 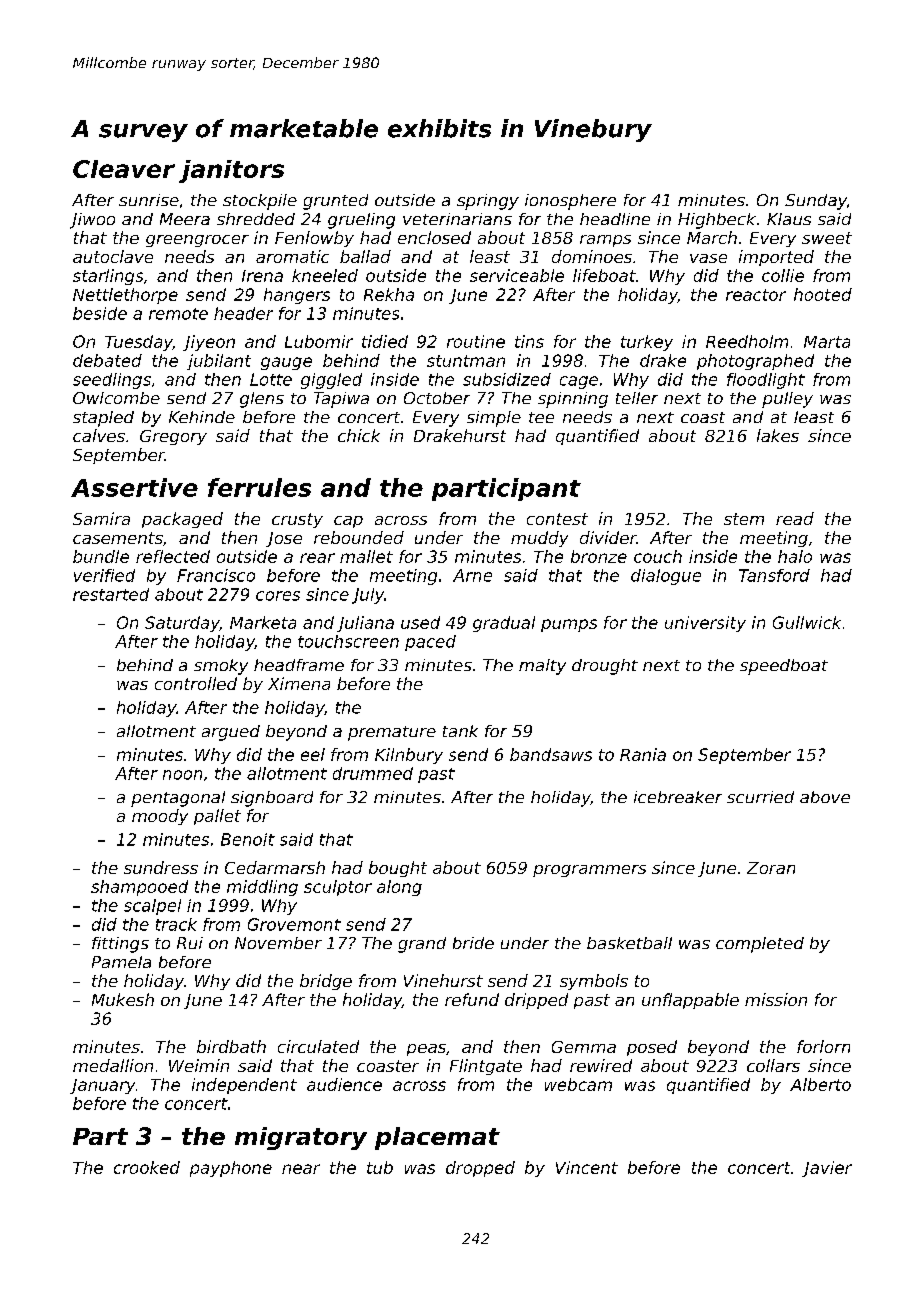 What do you see at coordinates (116, 398) in the screenshot?
I see `Owlcombe` at bounding box center [116, 398].
